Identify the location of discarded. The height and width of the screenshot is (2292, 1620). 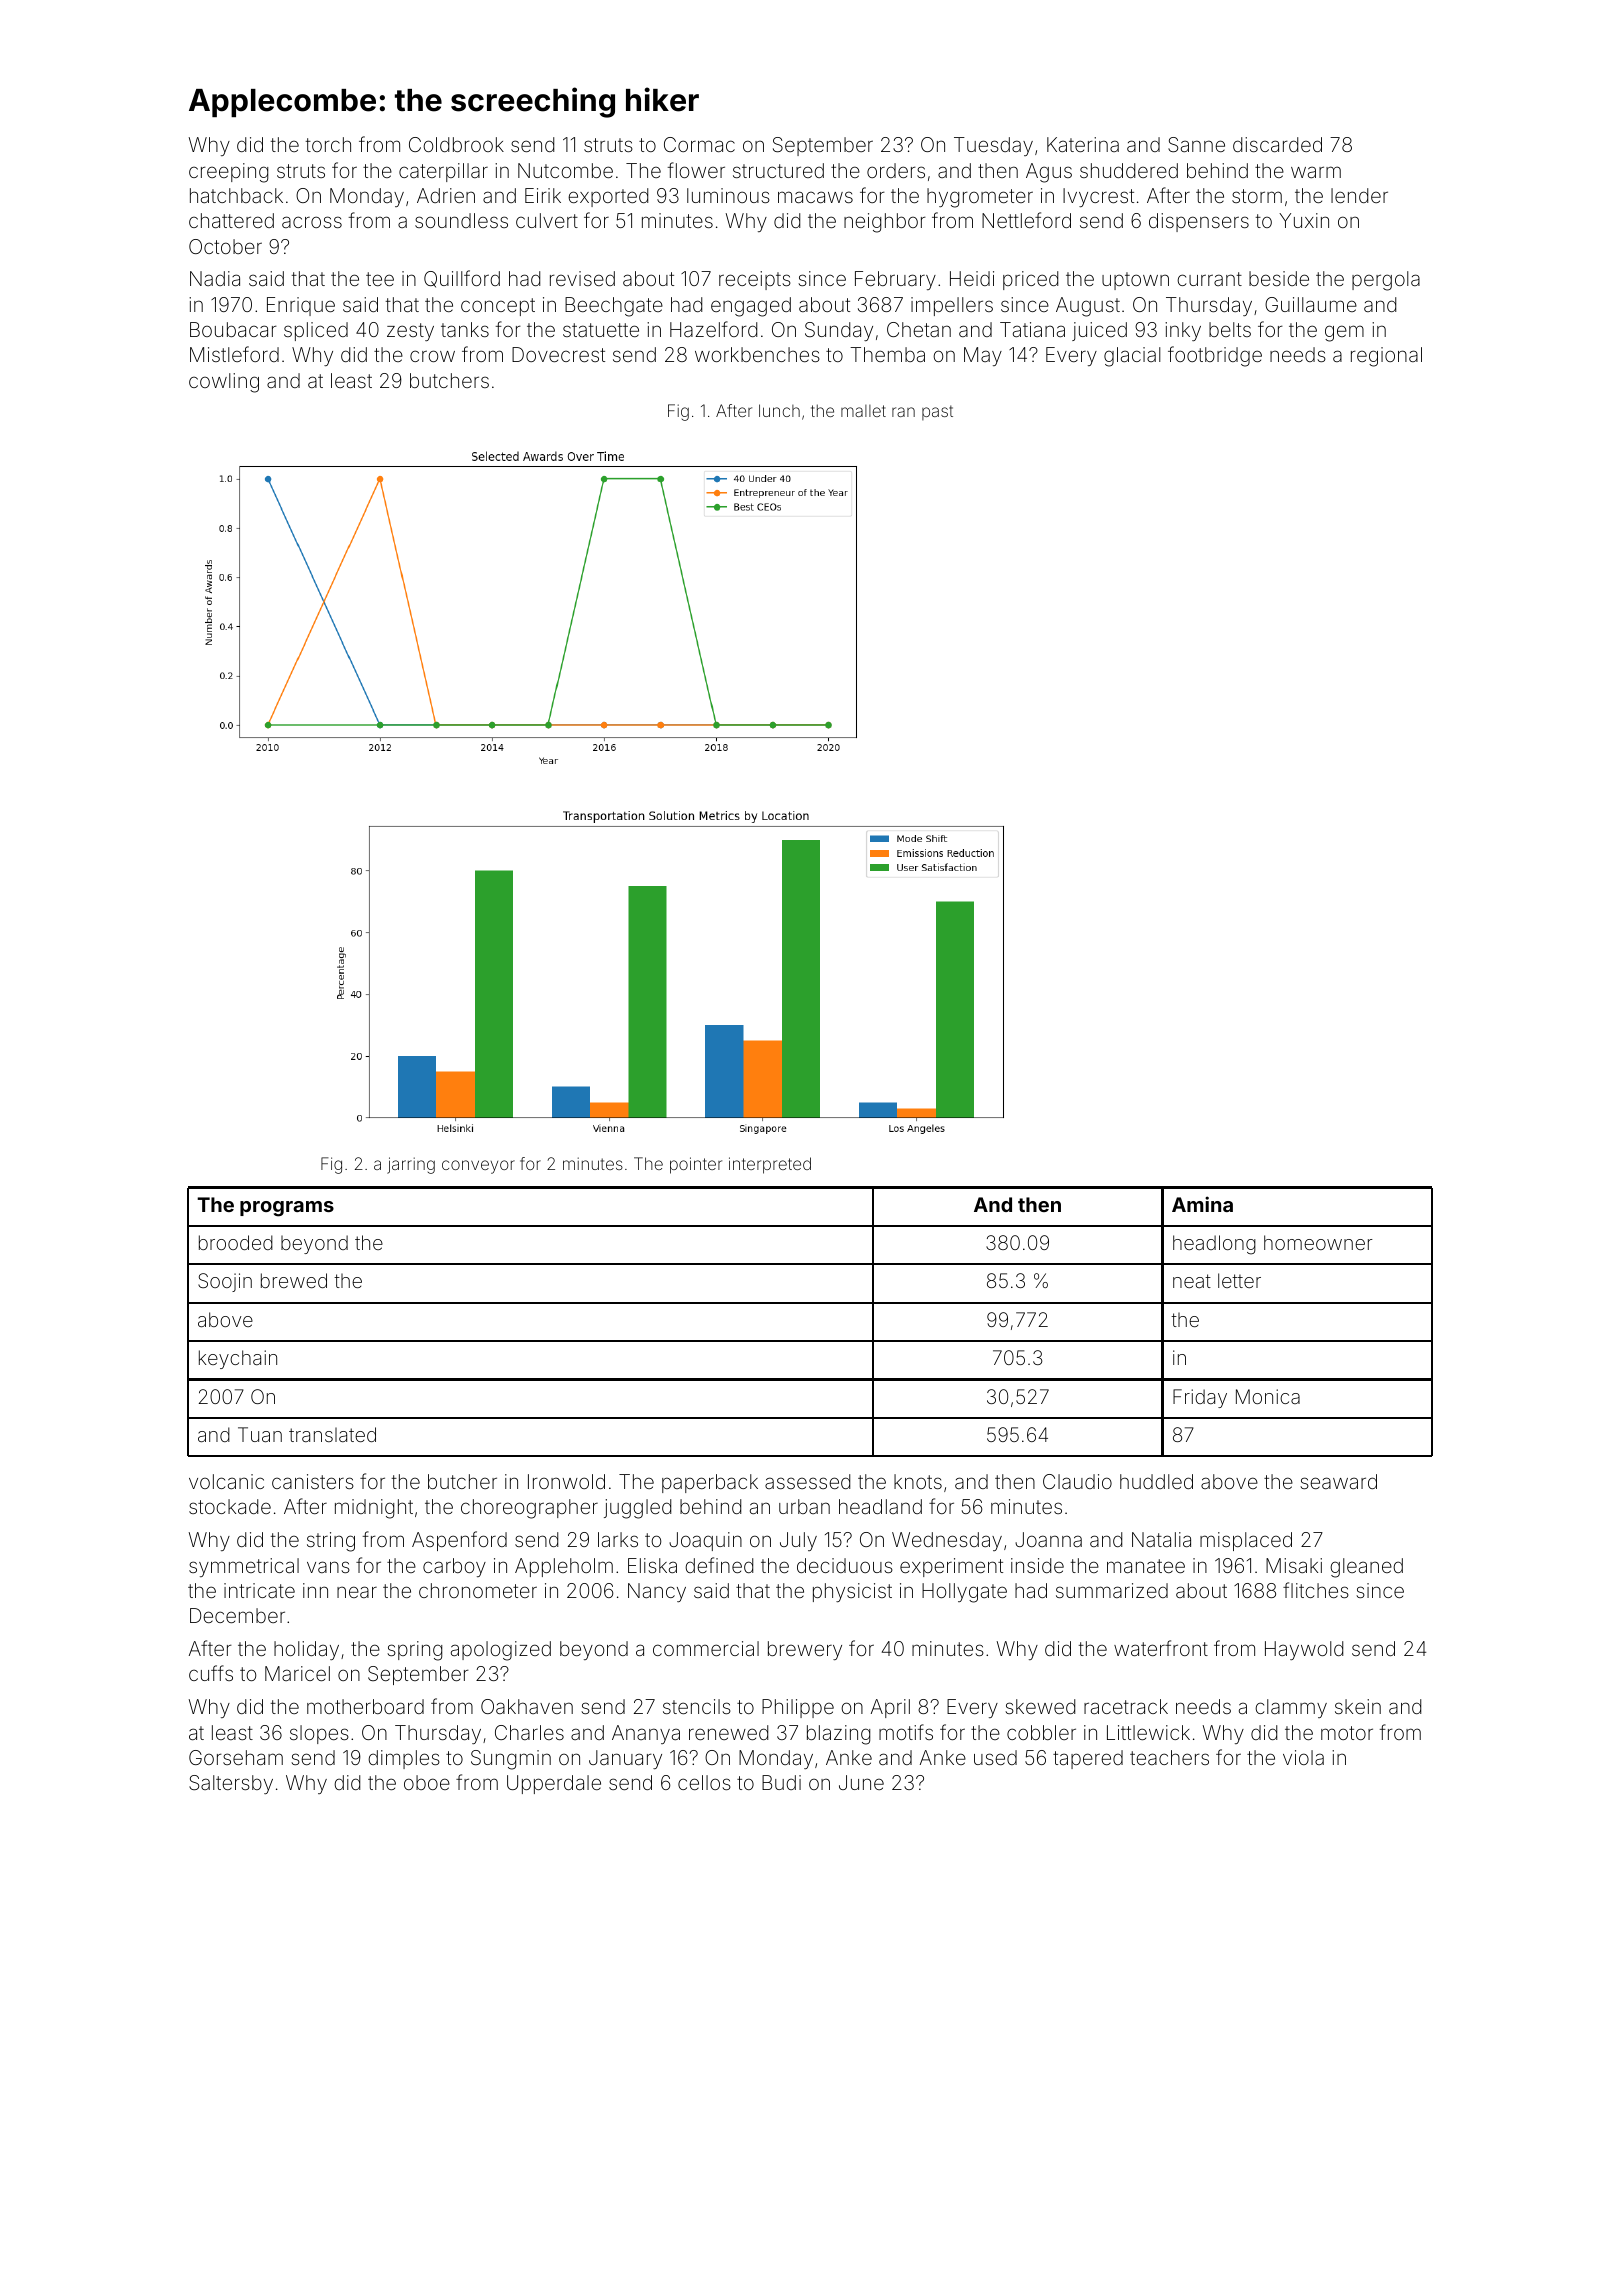
(1277, 144).
